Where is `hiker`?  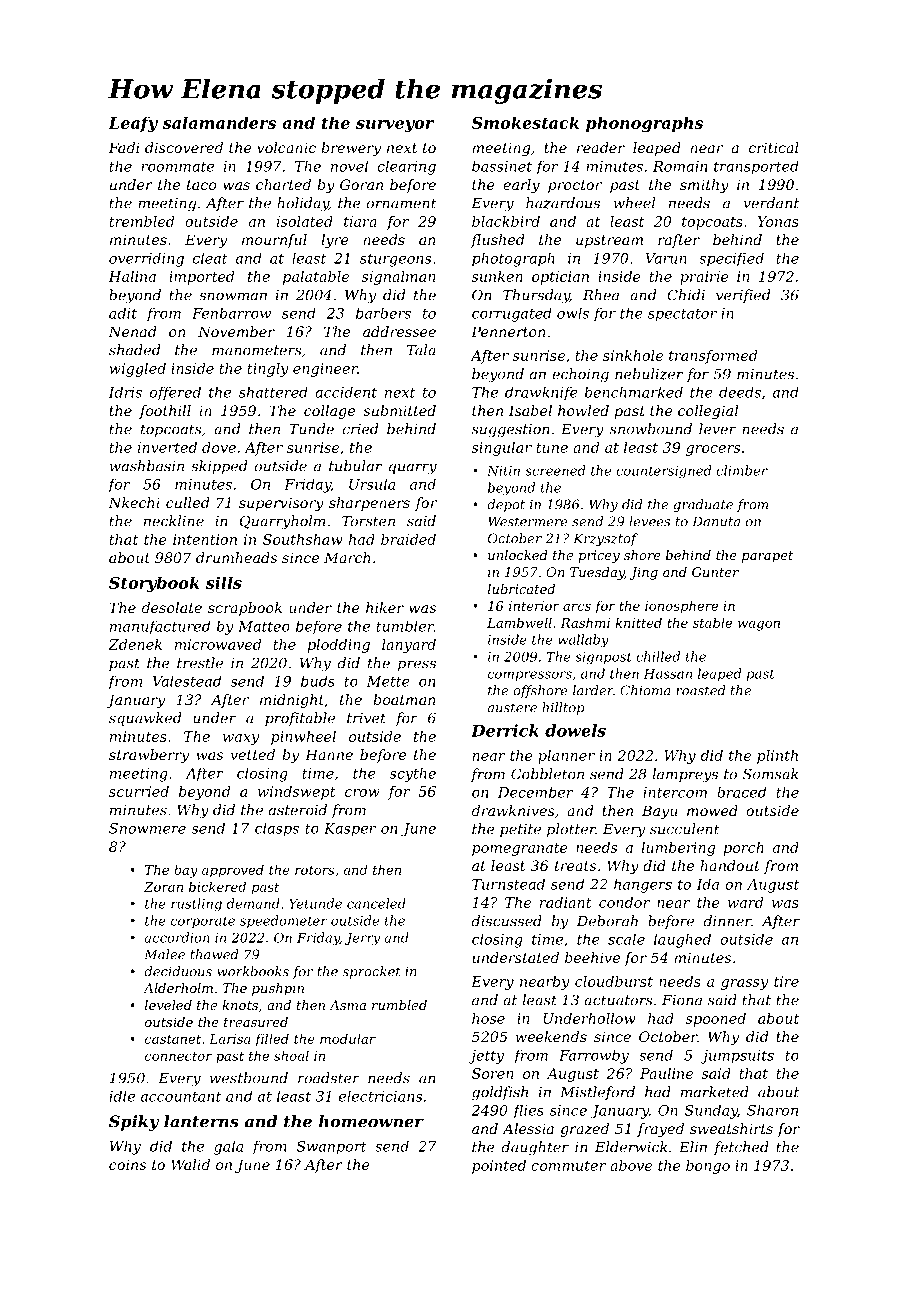 hiker is located at coordinates (385, 607).
